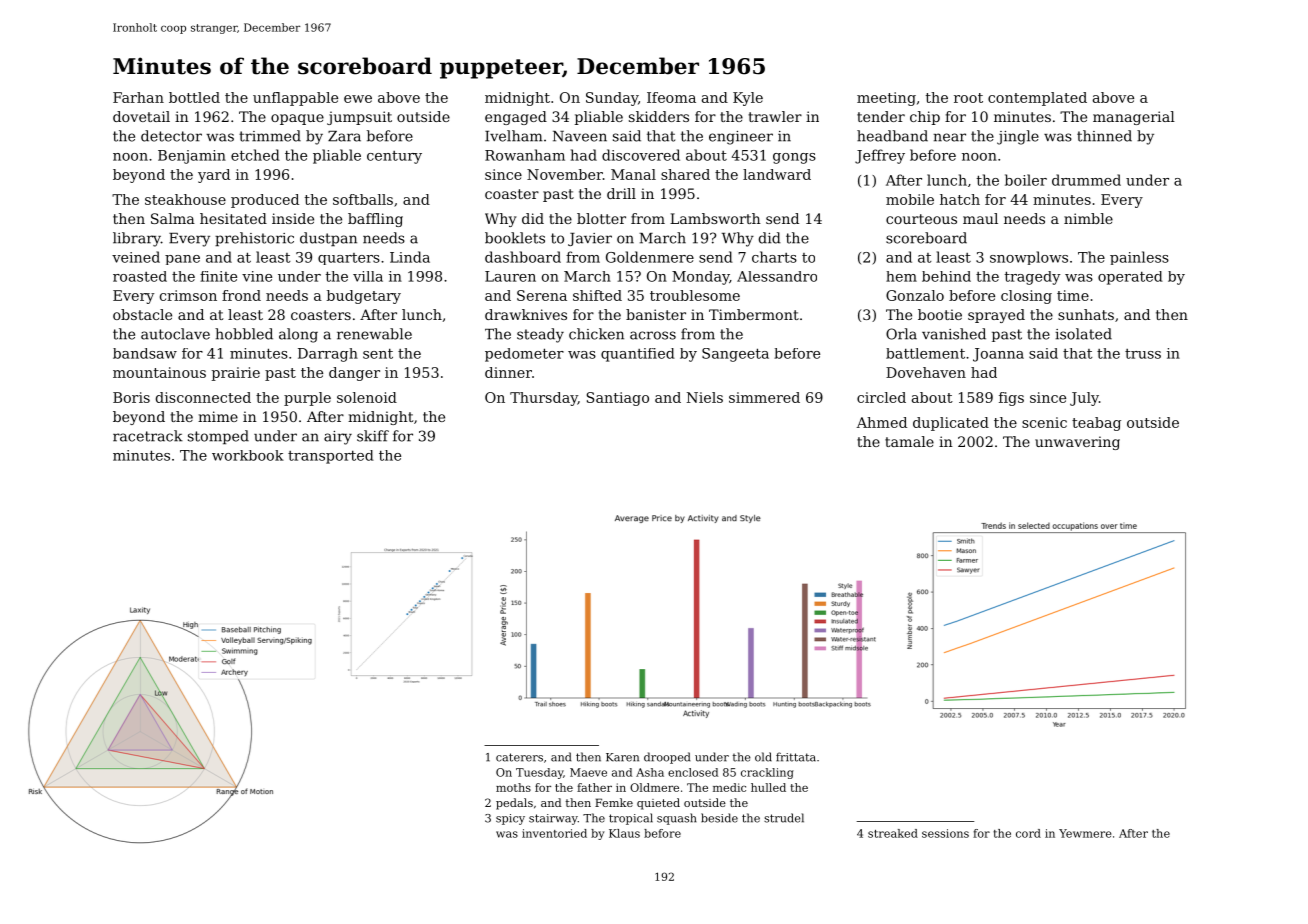 The height and width of the page is (924, 1308). I want to click on stomped, so click(218, 437).
